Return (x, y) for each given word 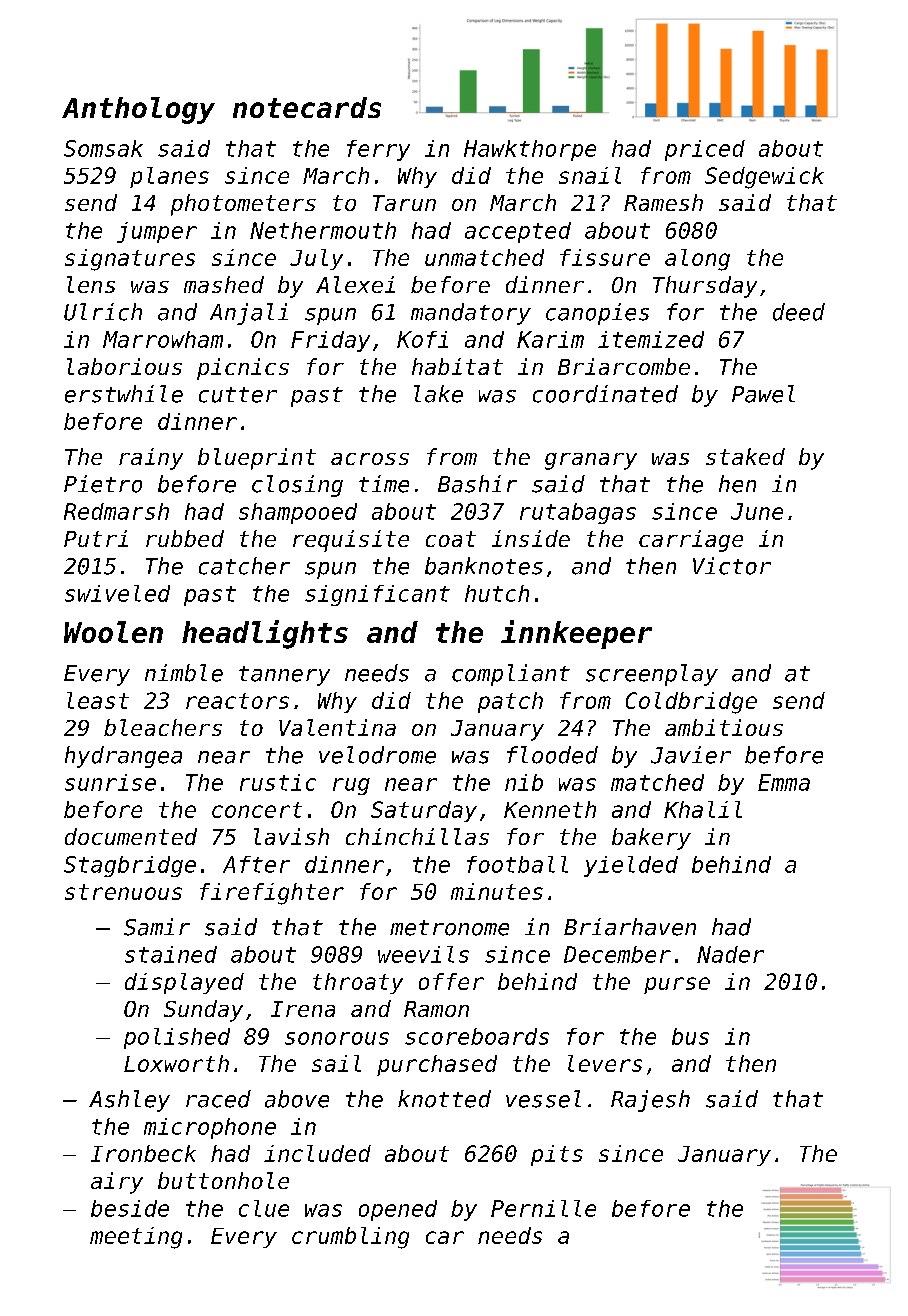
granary (591, 461)
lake (438, 394)
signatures (130, 260)
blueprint (257, 459)
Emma (784, 782)
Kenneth (550, 809)
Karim (550, 339)
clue (264, 1208)
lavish (291, 836)
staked (745, 456)
